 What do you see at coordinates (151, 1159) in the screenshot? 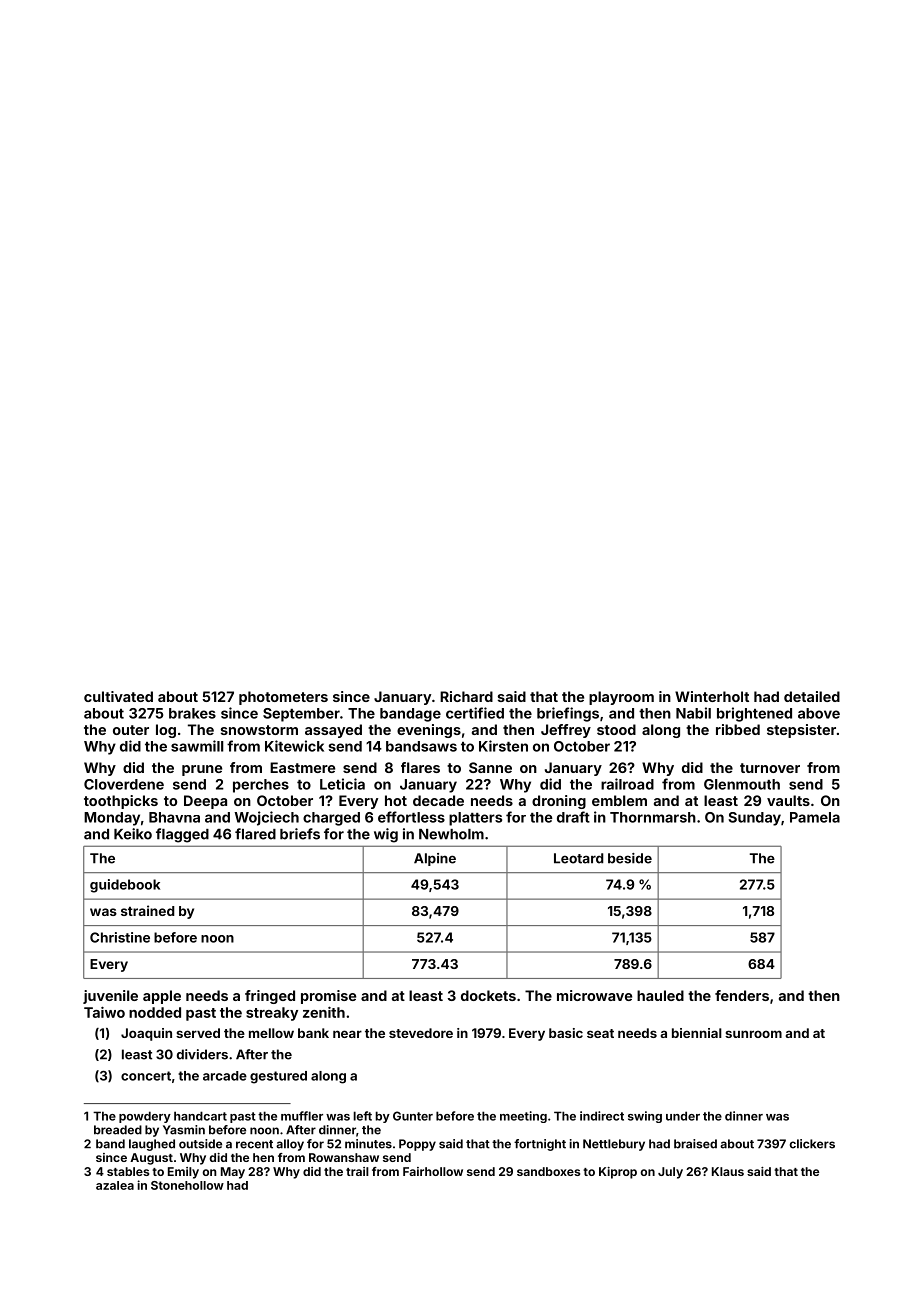
I see `August` at bounding box center [151, 1159].
